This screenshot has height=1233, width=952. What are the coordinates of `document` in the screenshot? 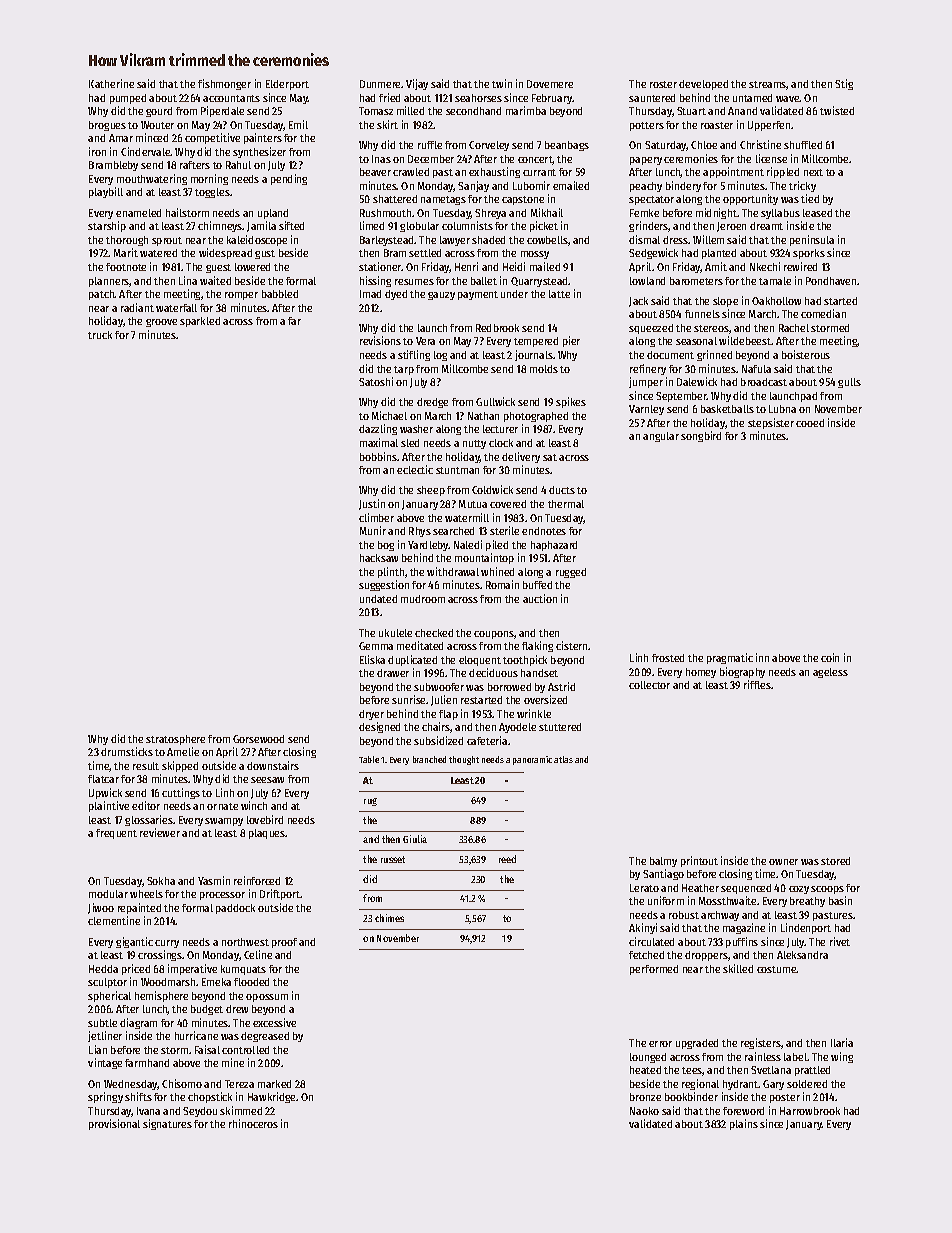 It's located at (670, 355).
